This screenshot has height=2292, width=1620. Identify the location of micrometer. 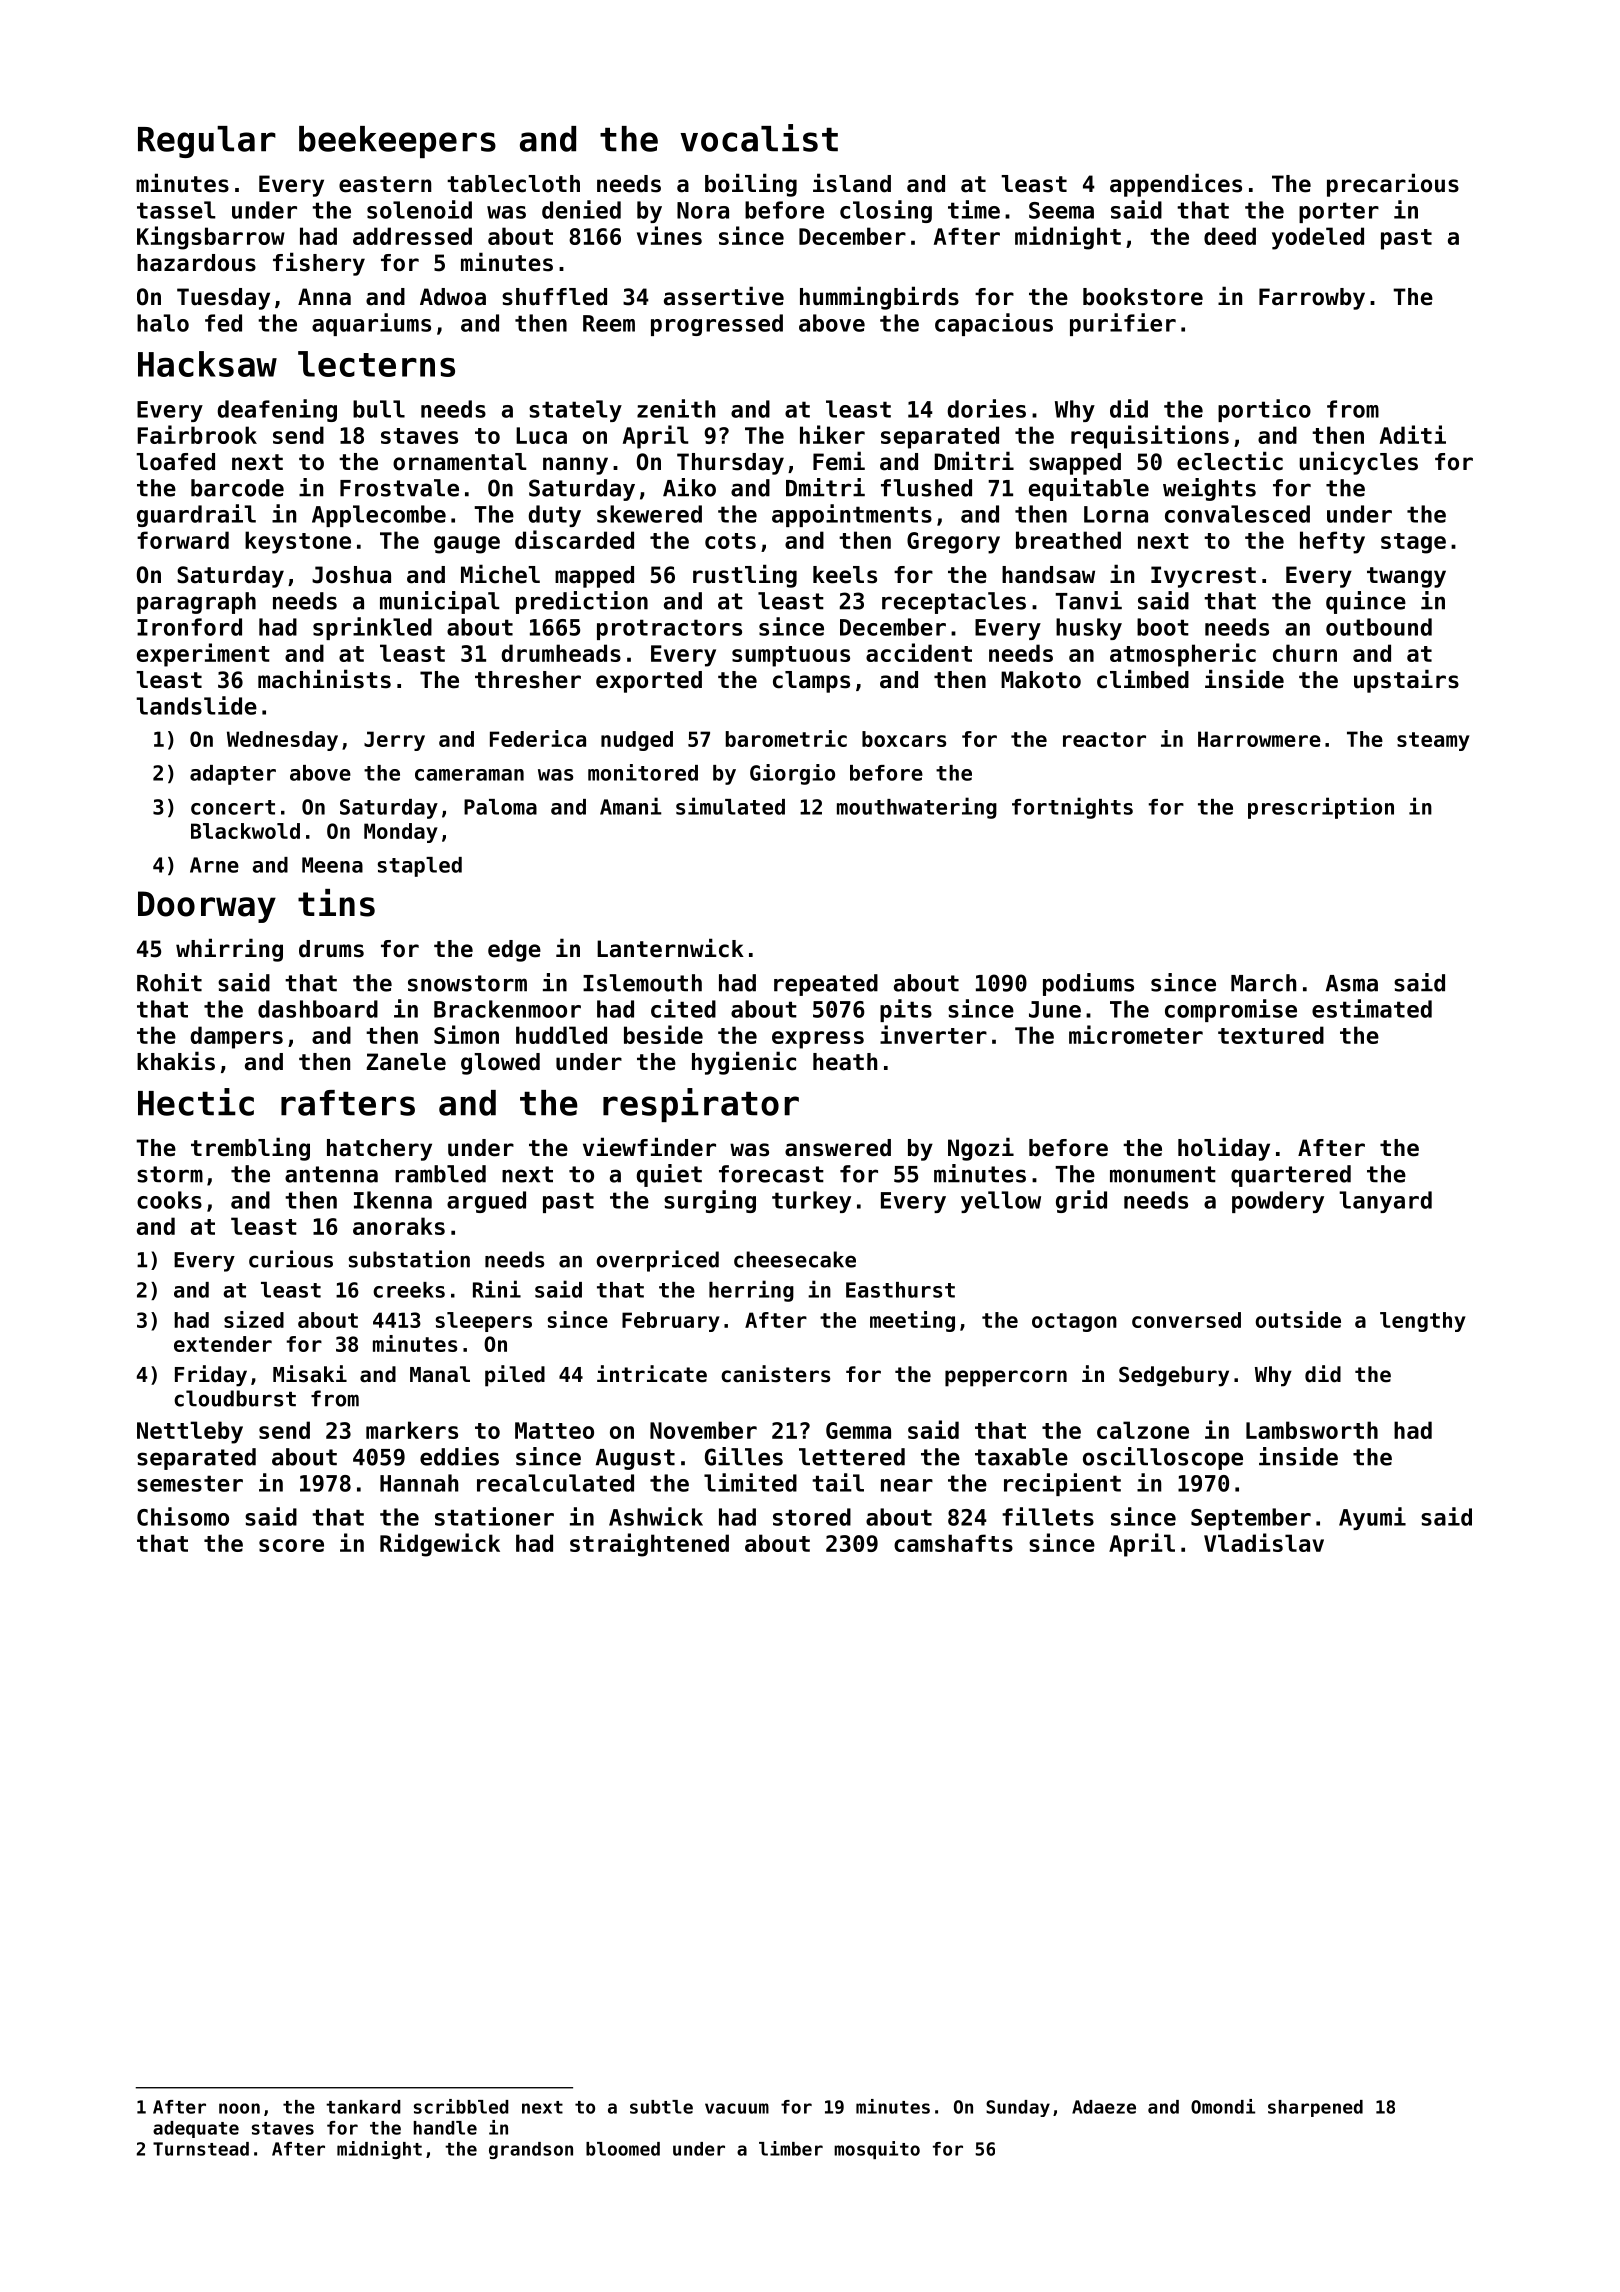
(1136, 1034).
